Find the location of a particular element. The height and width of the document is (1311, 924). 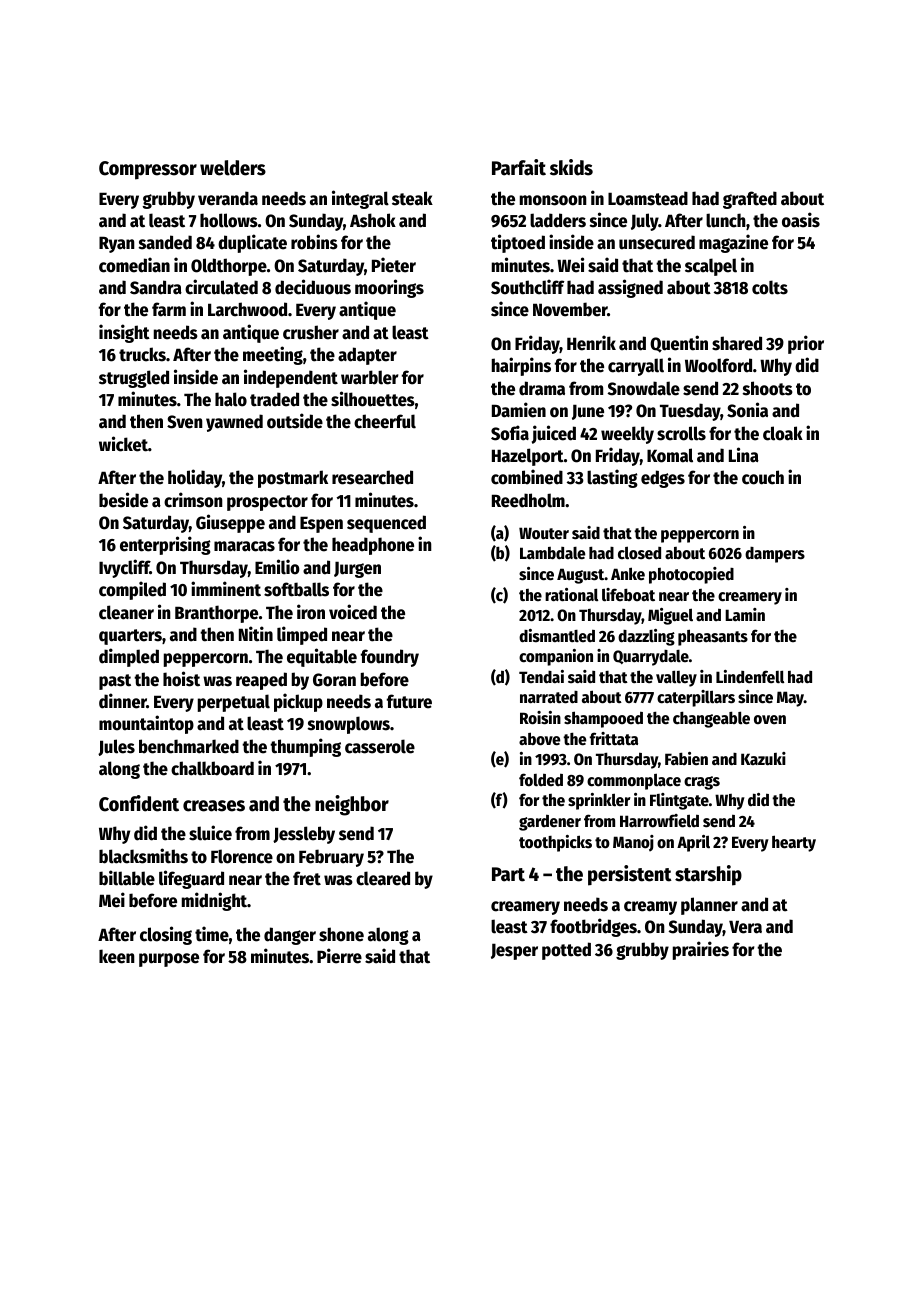

purpose is located at coordinates (169, 960).
